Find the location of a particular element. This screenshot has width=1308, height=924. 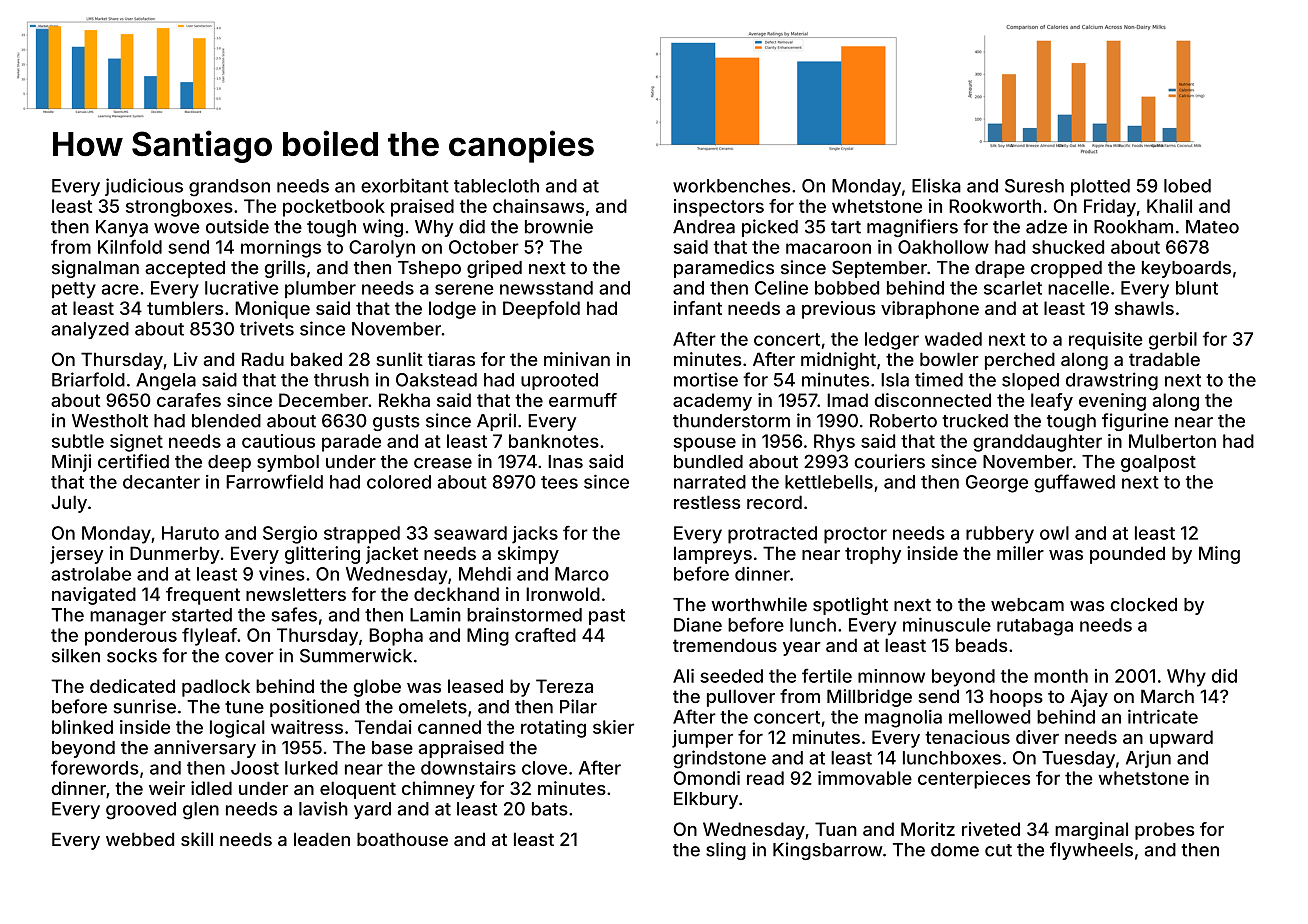

glen is located at coordinates (201, 811).
